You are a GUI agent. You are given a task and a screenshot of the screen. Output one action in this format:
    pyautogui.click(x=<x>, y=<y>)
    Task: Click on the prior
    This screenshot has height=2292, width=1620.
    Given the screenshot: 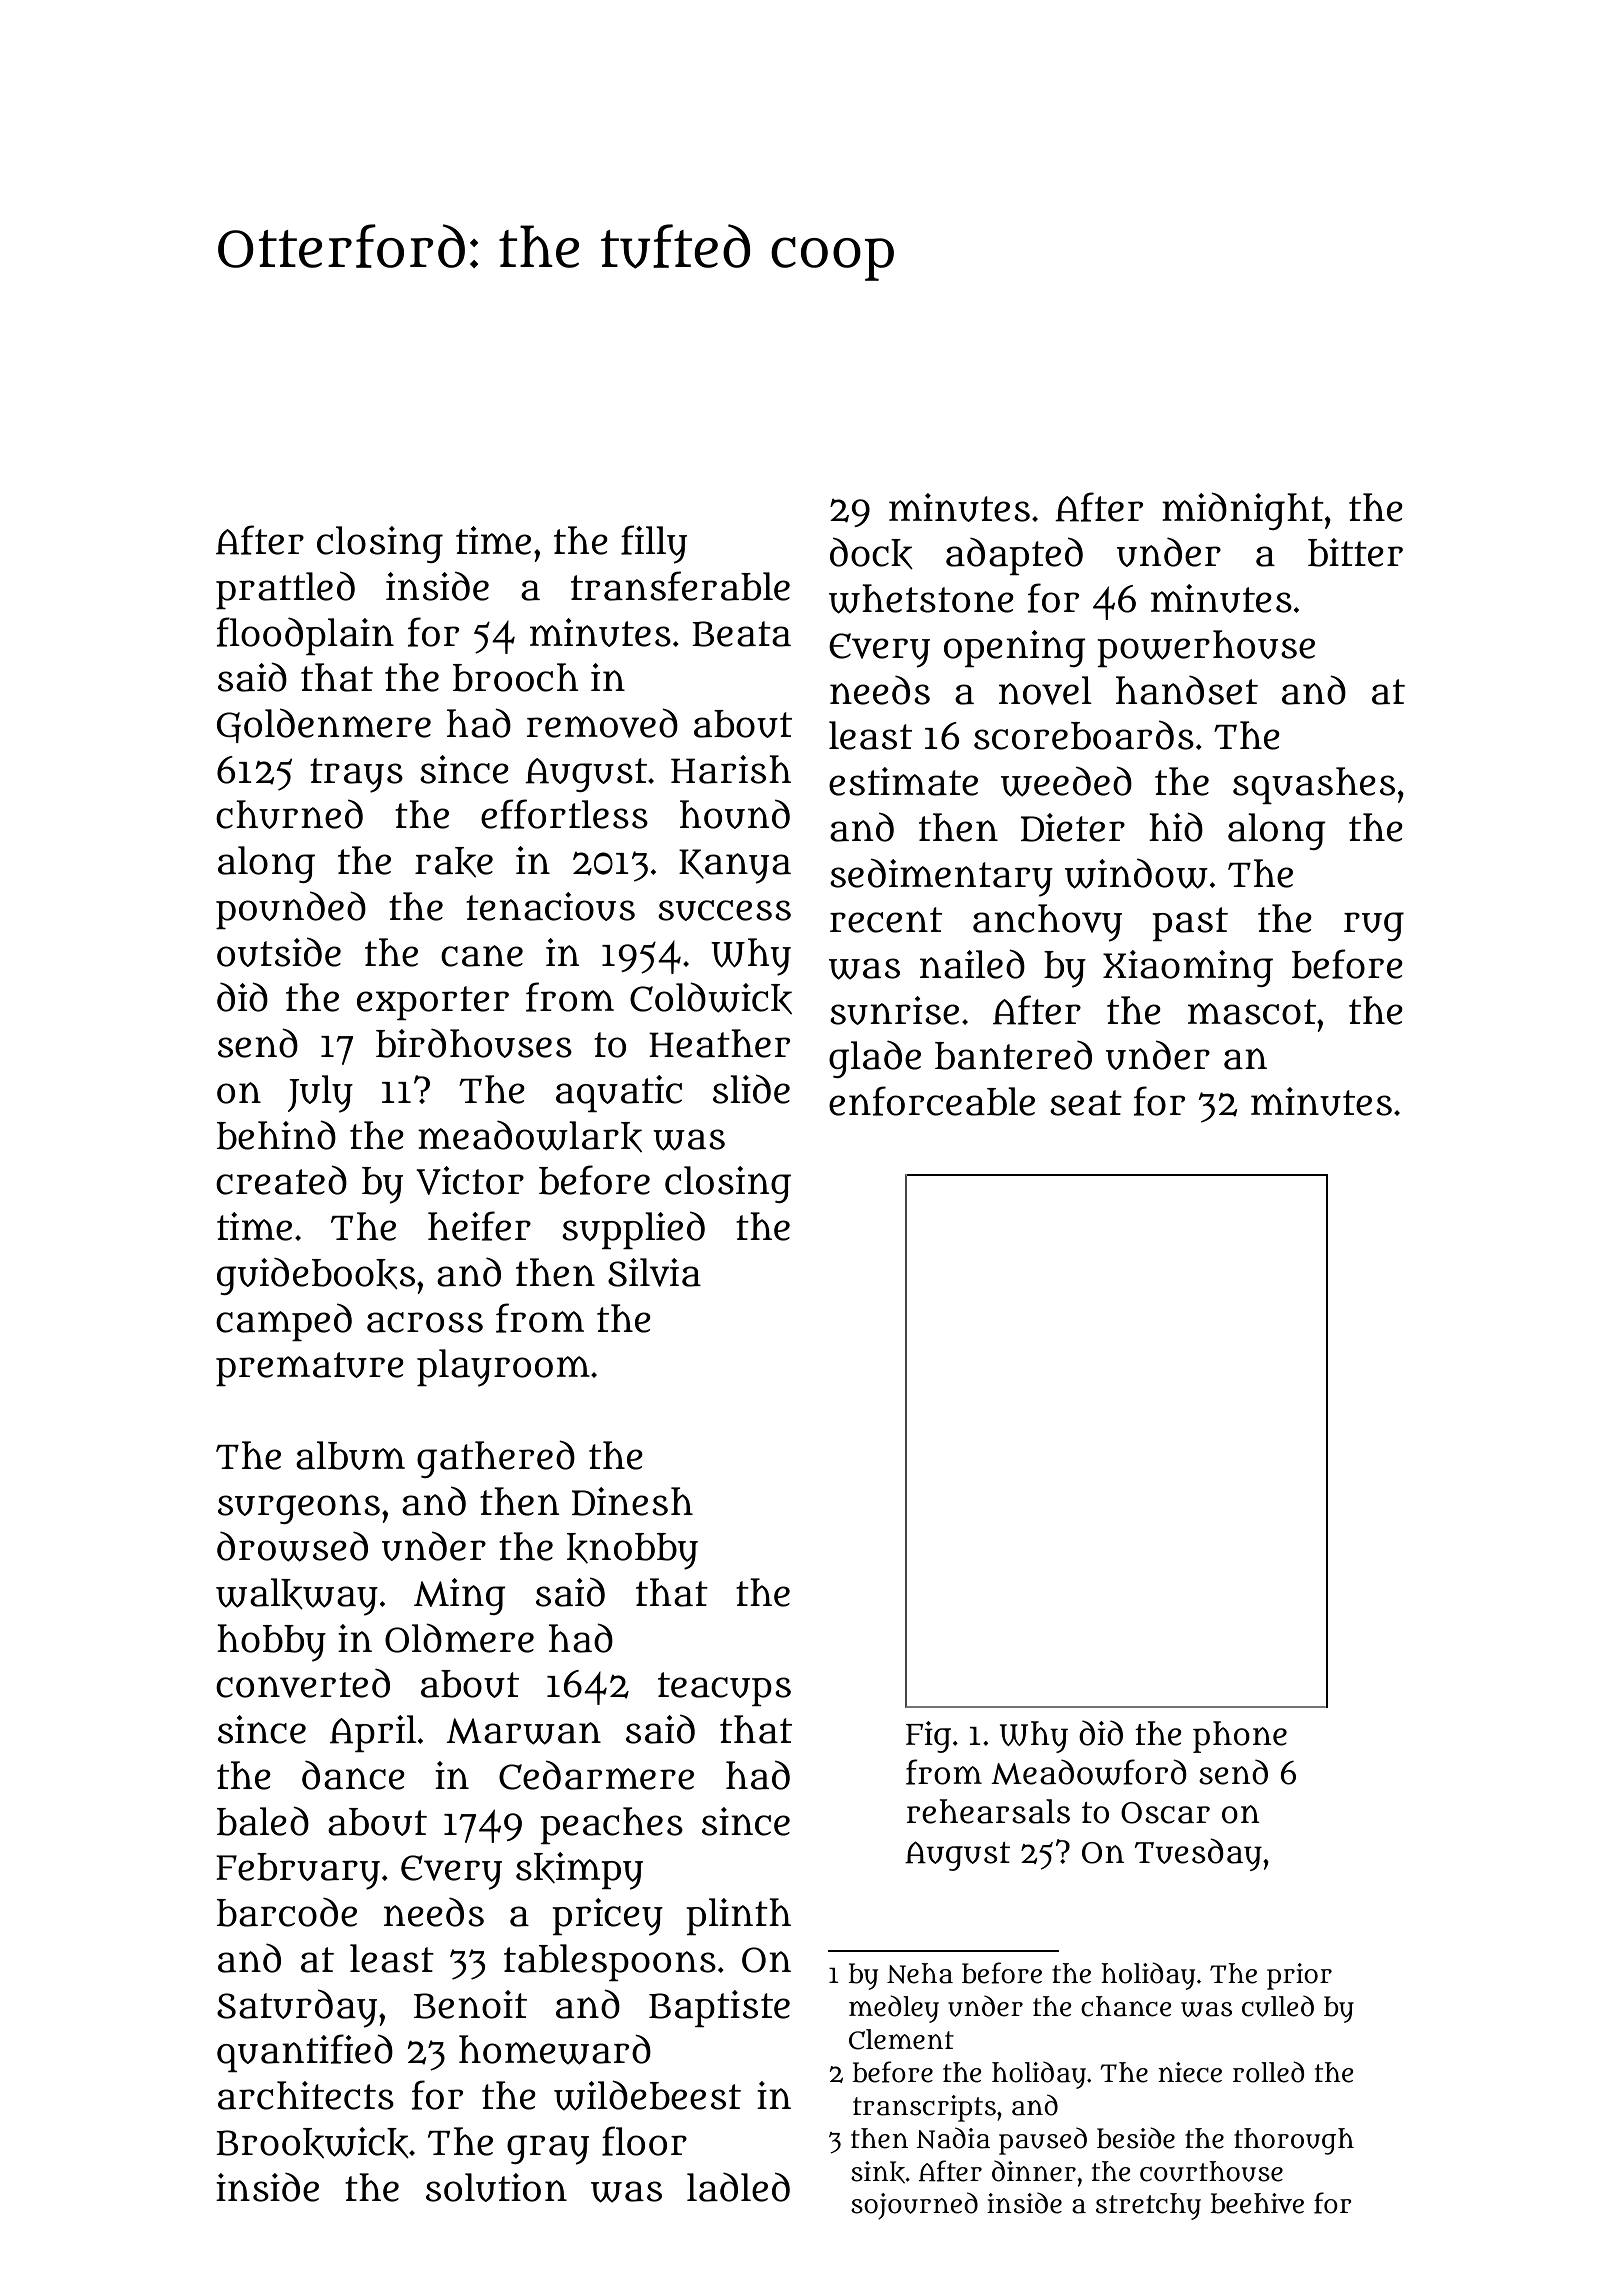 What is the action you would take?
    pyautogui.click(x=1299, y=1976)
